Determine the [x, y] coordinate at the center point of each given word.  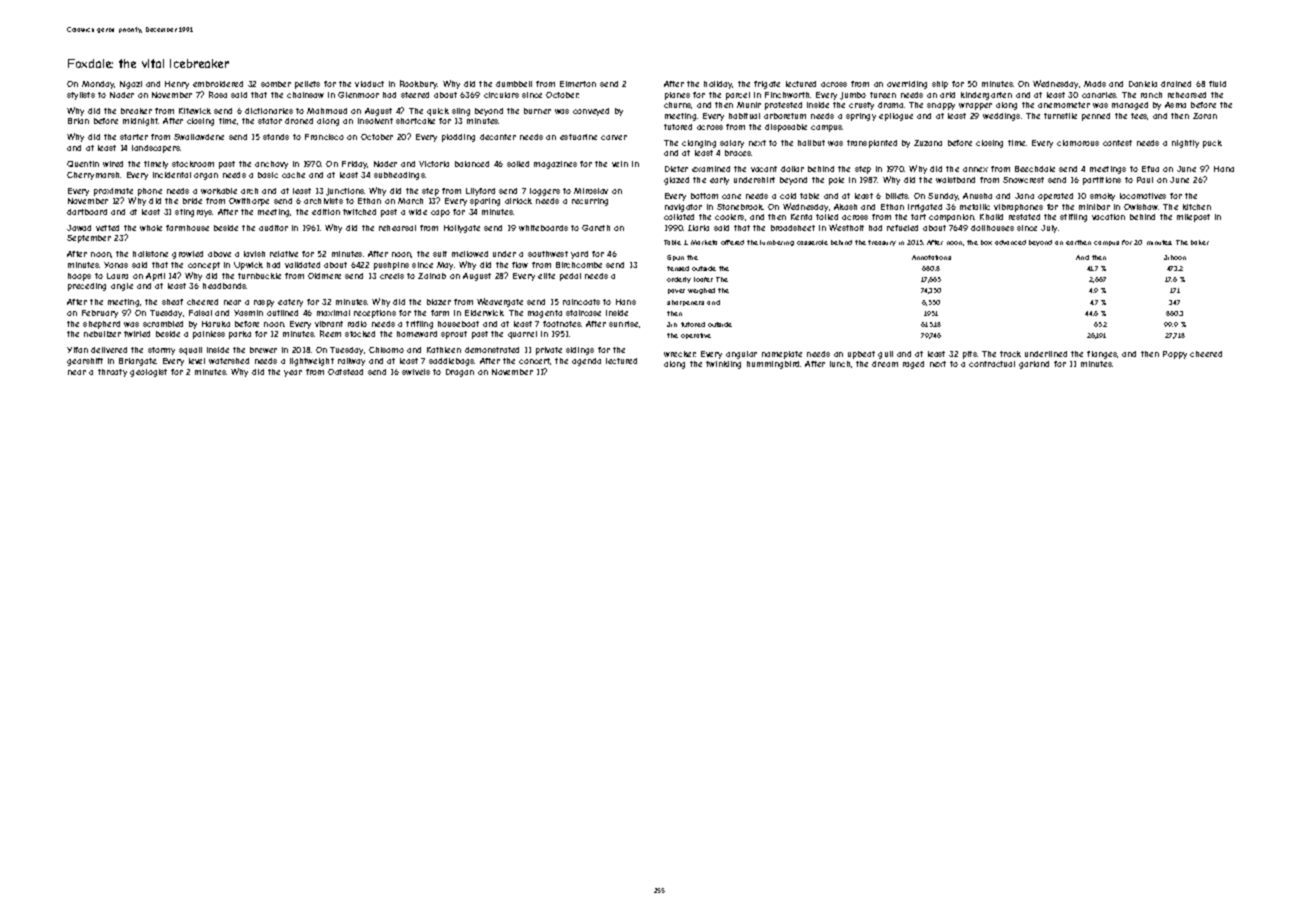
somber [276, 84]
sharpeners [685, 303]
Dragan [460, 373]
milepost [1193, 218]
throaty [112, 373]
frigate [767, 85]
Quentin [83, 164]
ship [940, 85]
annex [975, 169]
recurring [590, 202]
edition [326, 212]
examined [711, 169]
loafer [703, 279]
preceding [87, 287]
